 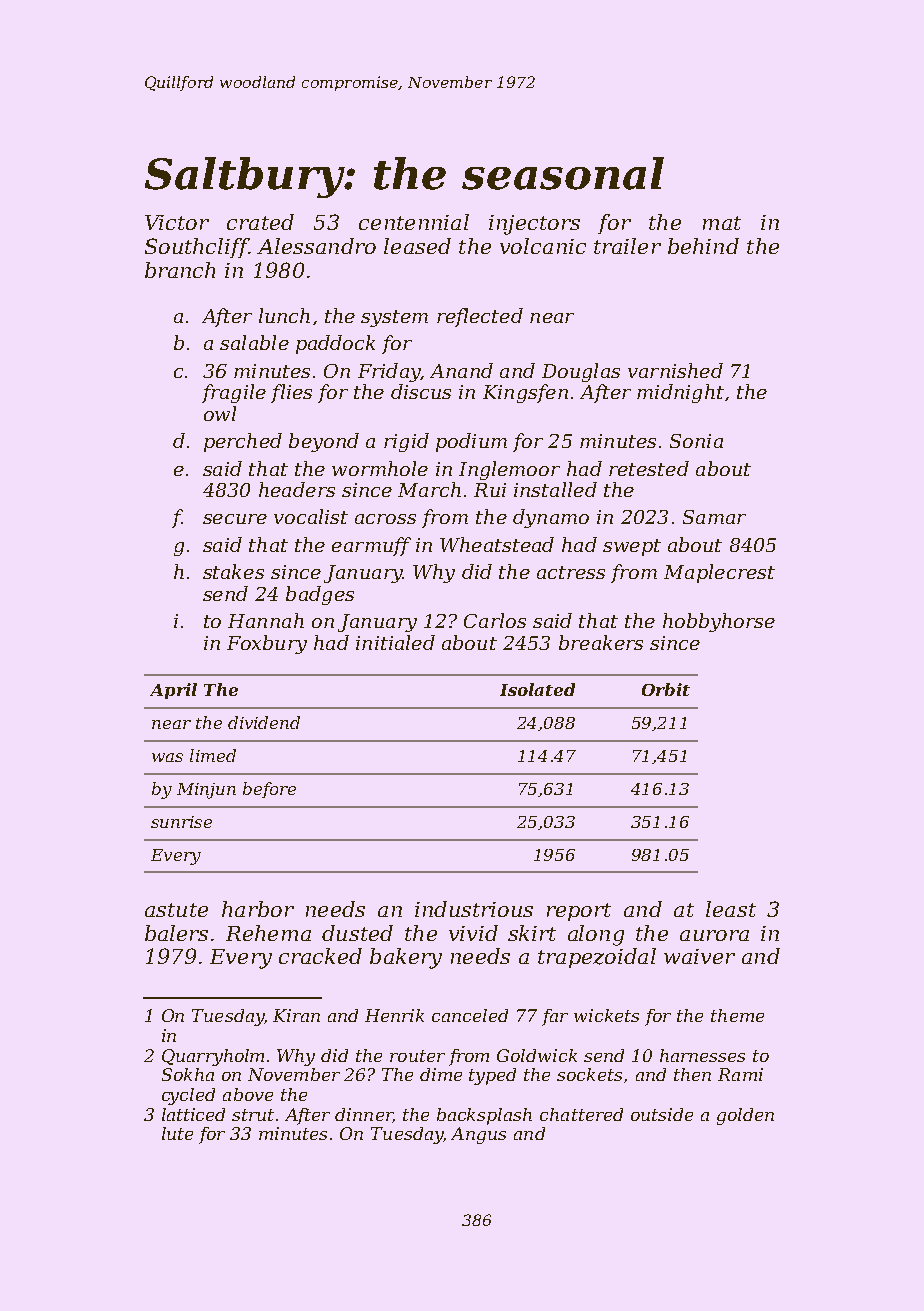 What do you see at coordinates (731, 909) in the screenshot?
I see `least` at bounding box center [731, 909].
